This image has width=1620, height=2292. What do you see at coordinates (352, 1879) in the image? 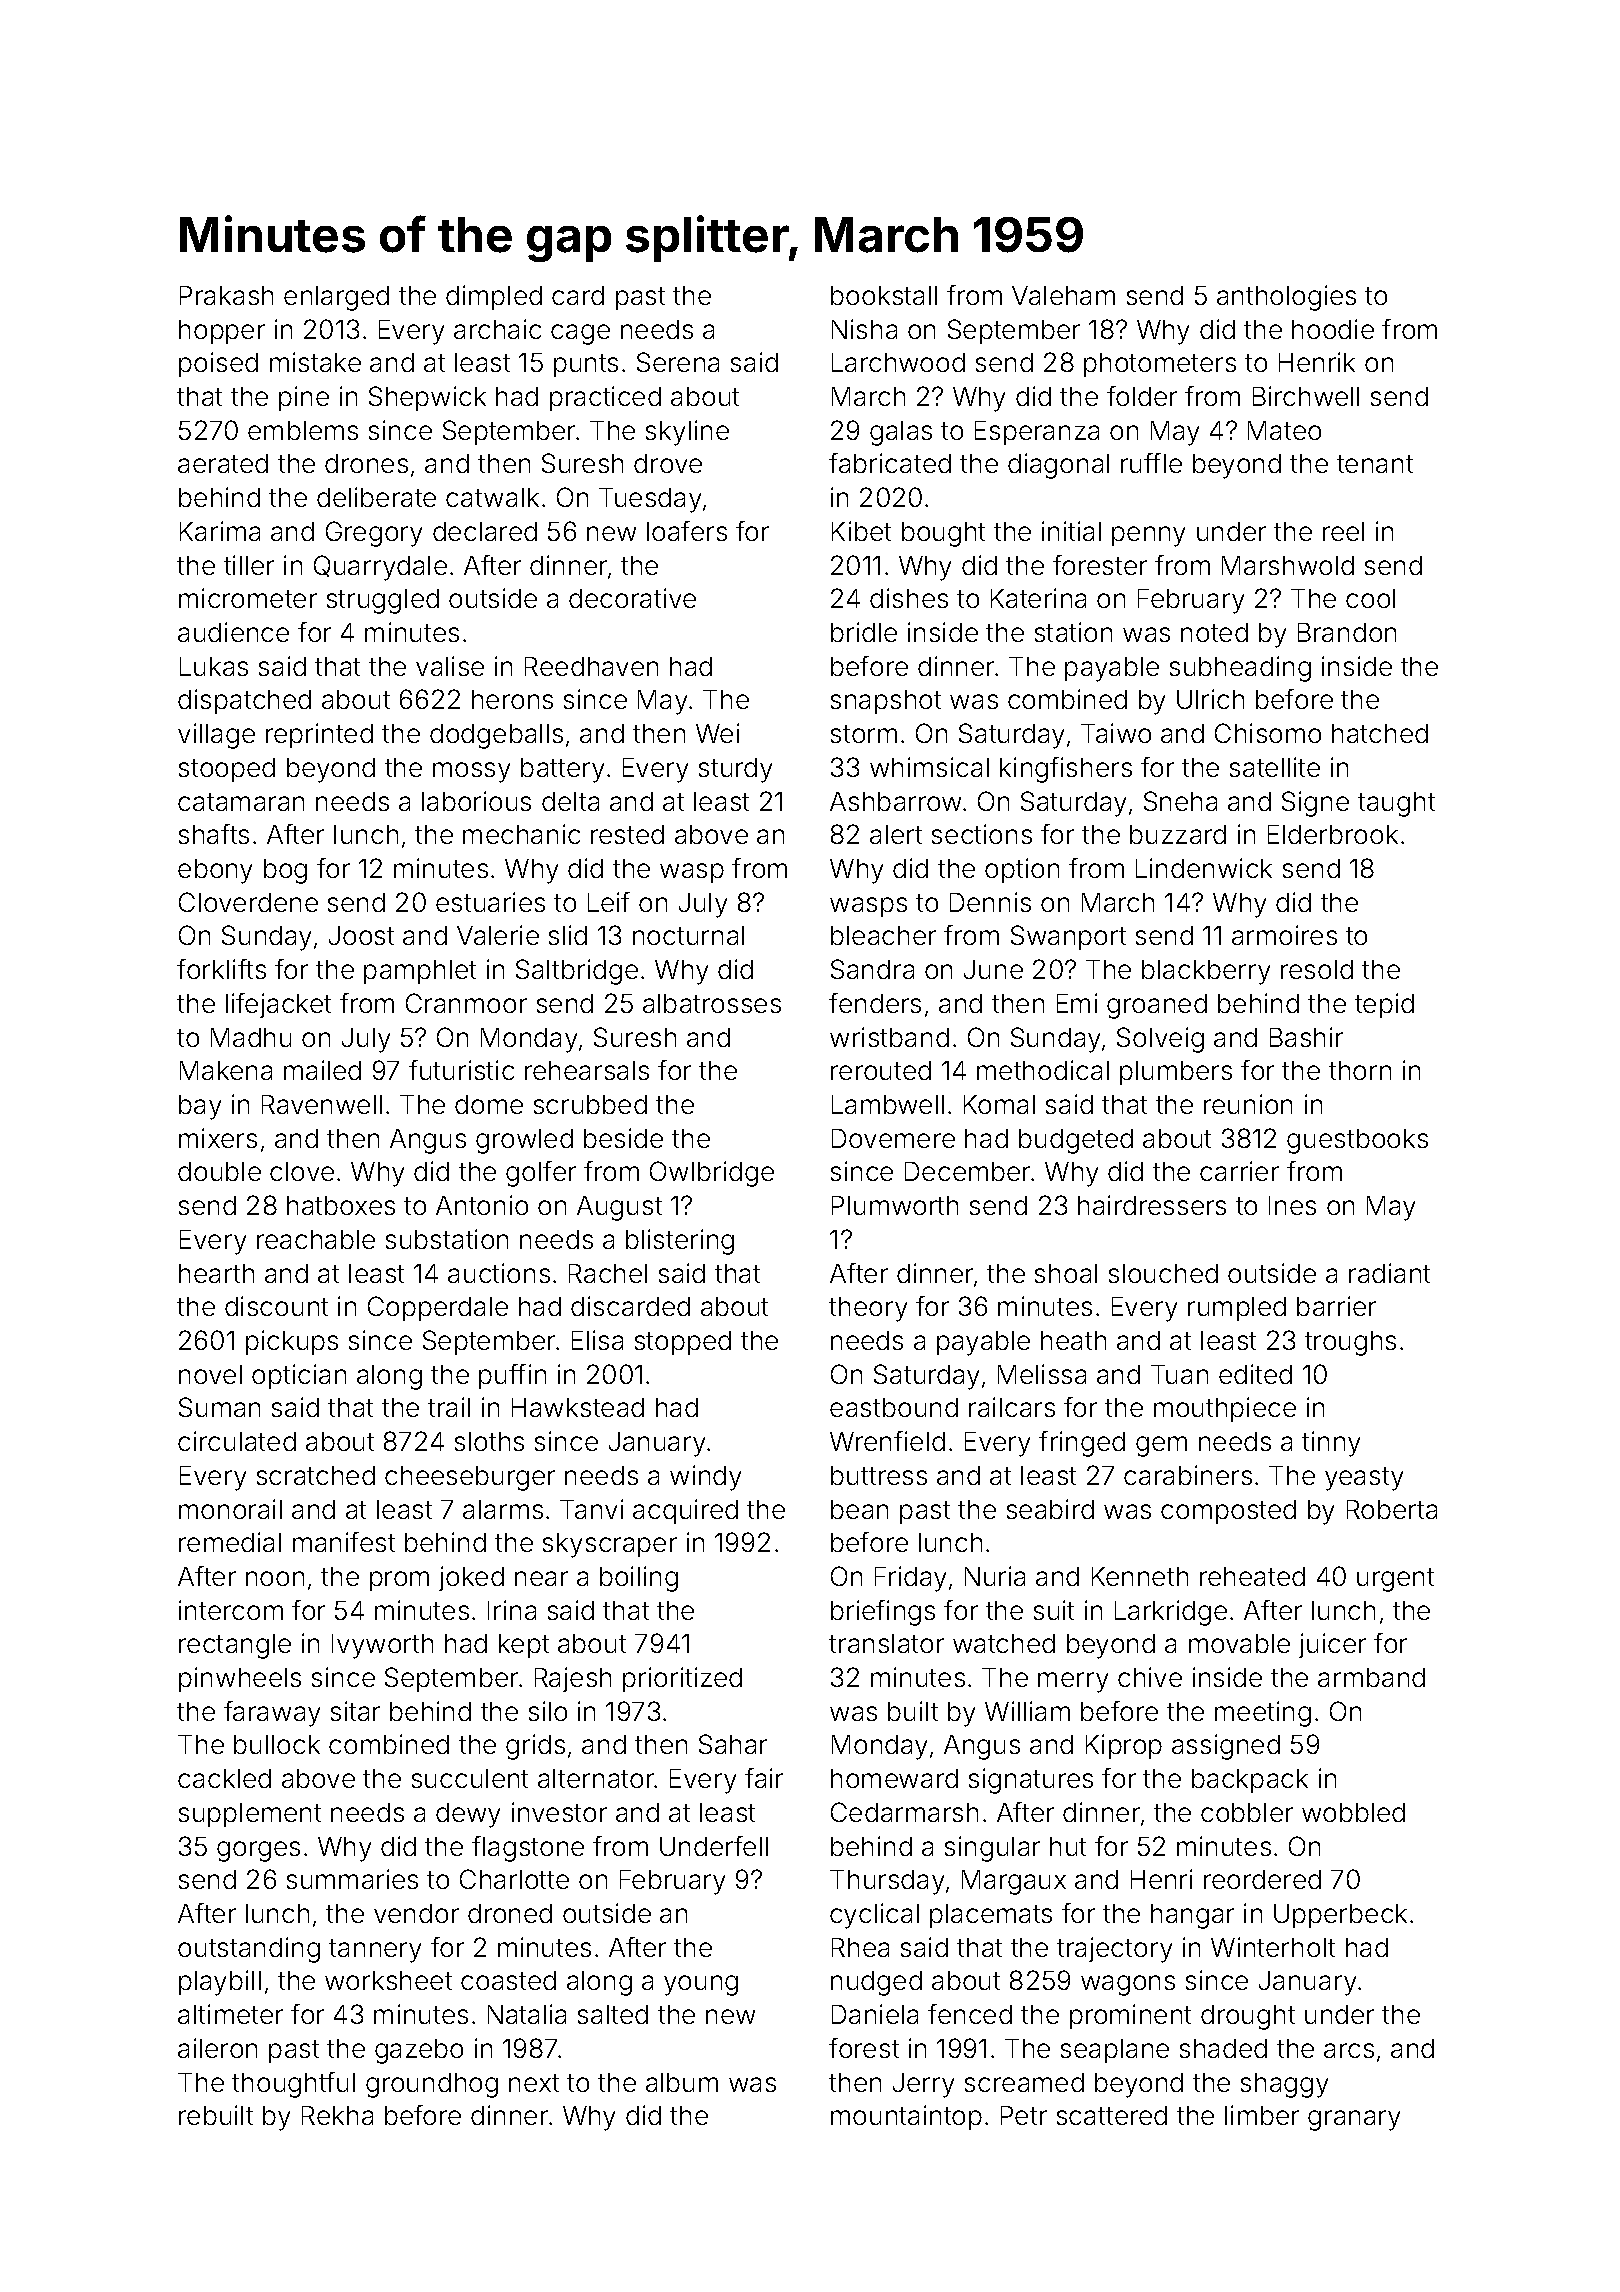
I see `summaries` at bounding box center [352, 1879].
